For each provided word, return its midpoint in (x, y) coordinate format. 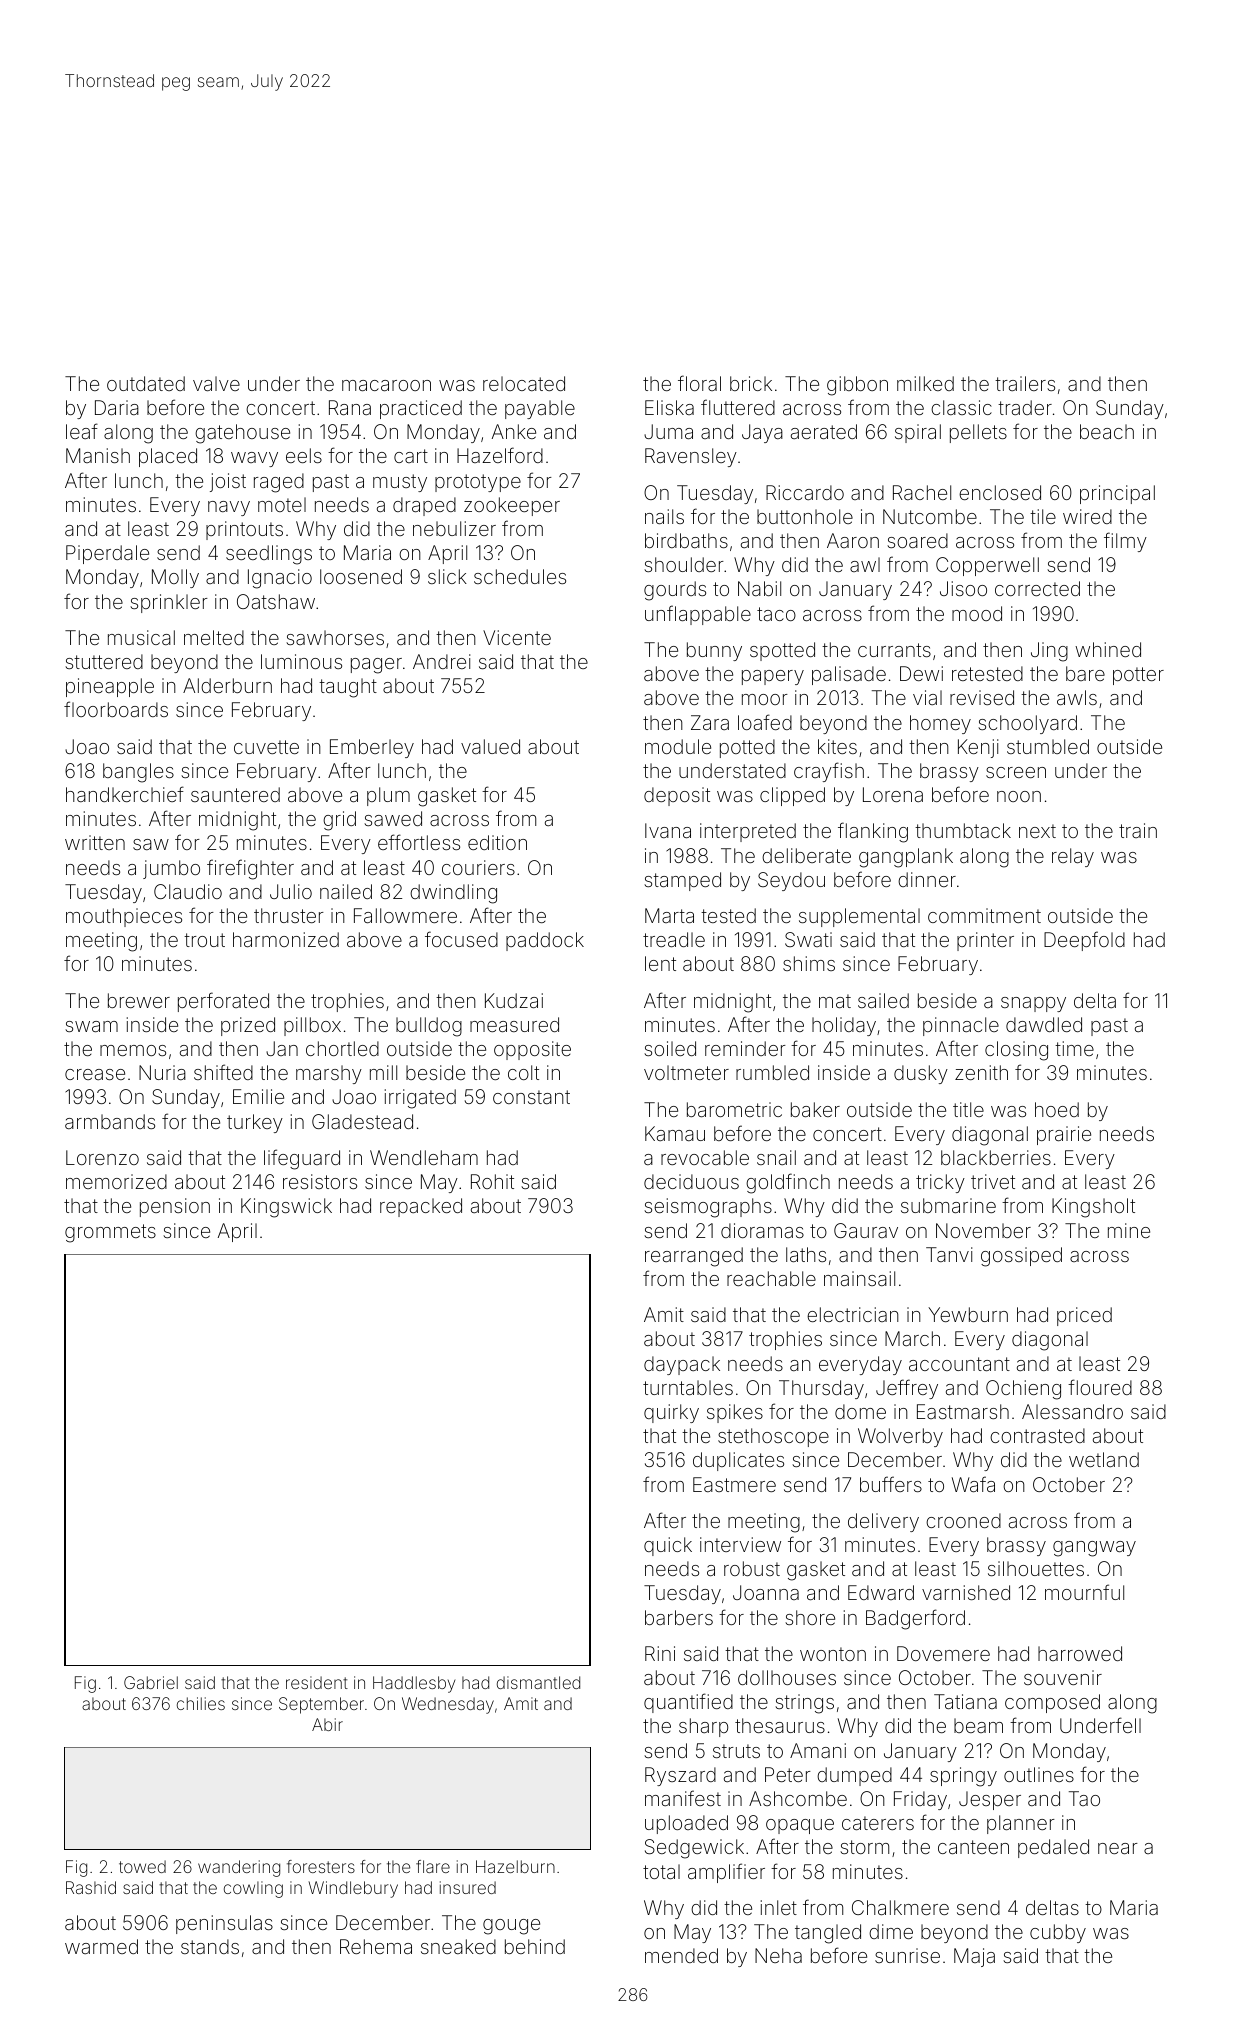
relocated (524, 383)
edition (497, 842)
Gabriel (151, 1682)
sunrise (907, 1955)
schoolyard (1027, 724)
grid (339, 821)
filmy (1125, 542)
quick (668, 1546)
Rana (350, 407)
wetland (1104, 1459)
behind (535, 1946)
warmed (101, 1946)
